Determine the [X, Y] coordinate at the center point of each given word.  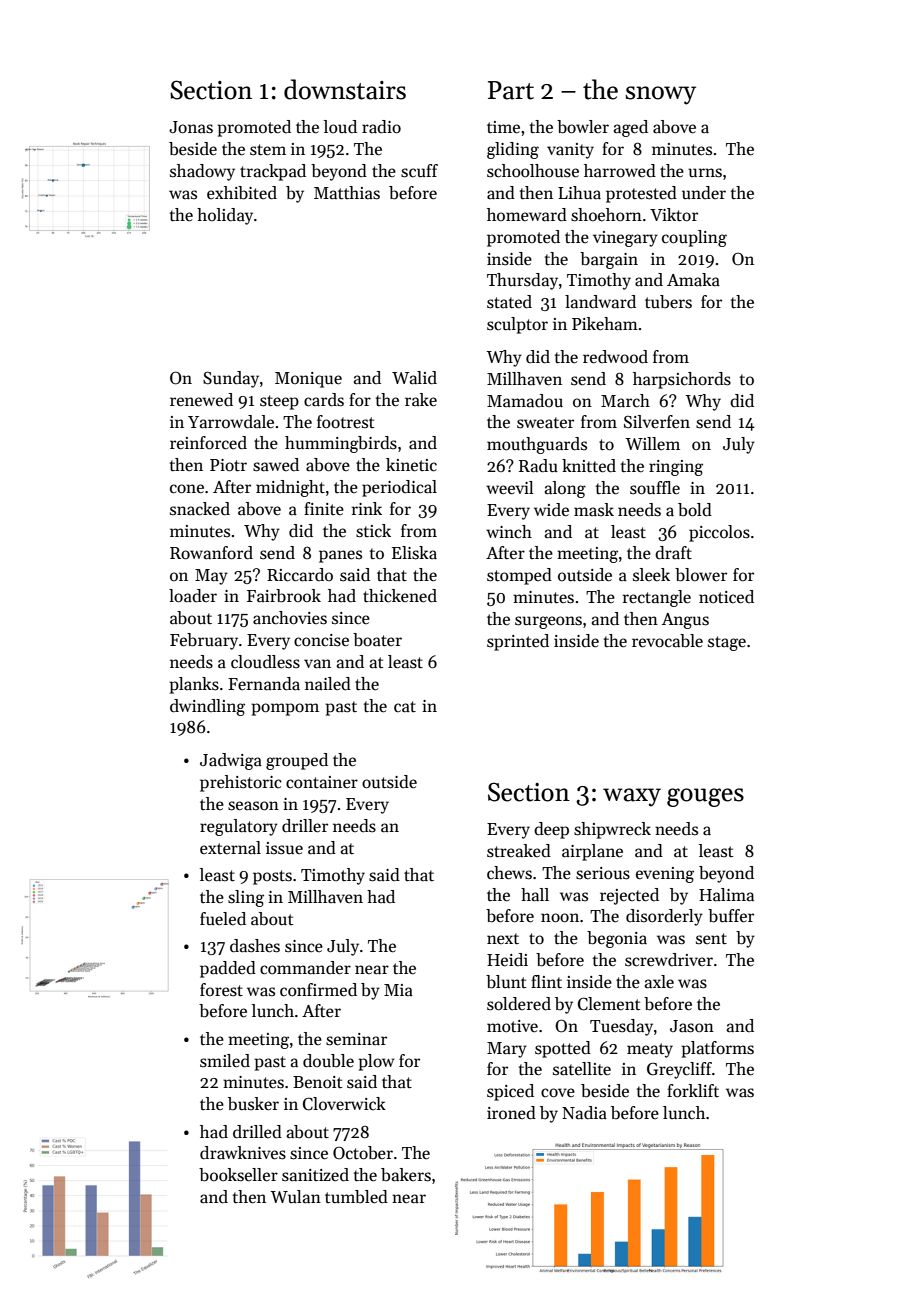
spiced [510, 1092]
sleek [651, 574]
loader [193, 596]
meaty [650, 1050]
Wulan [295, 1197]
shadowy [202, 172]
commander [305, 968]
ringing [676, 468]
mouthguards [537, 445]
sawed [276, 465]
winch [509, 532]
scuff [419, 171]
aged [631, 128]
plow [376, 1062]
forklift [693, 1090]
